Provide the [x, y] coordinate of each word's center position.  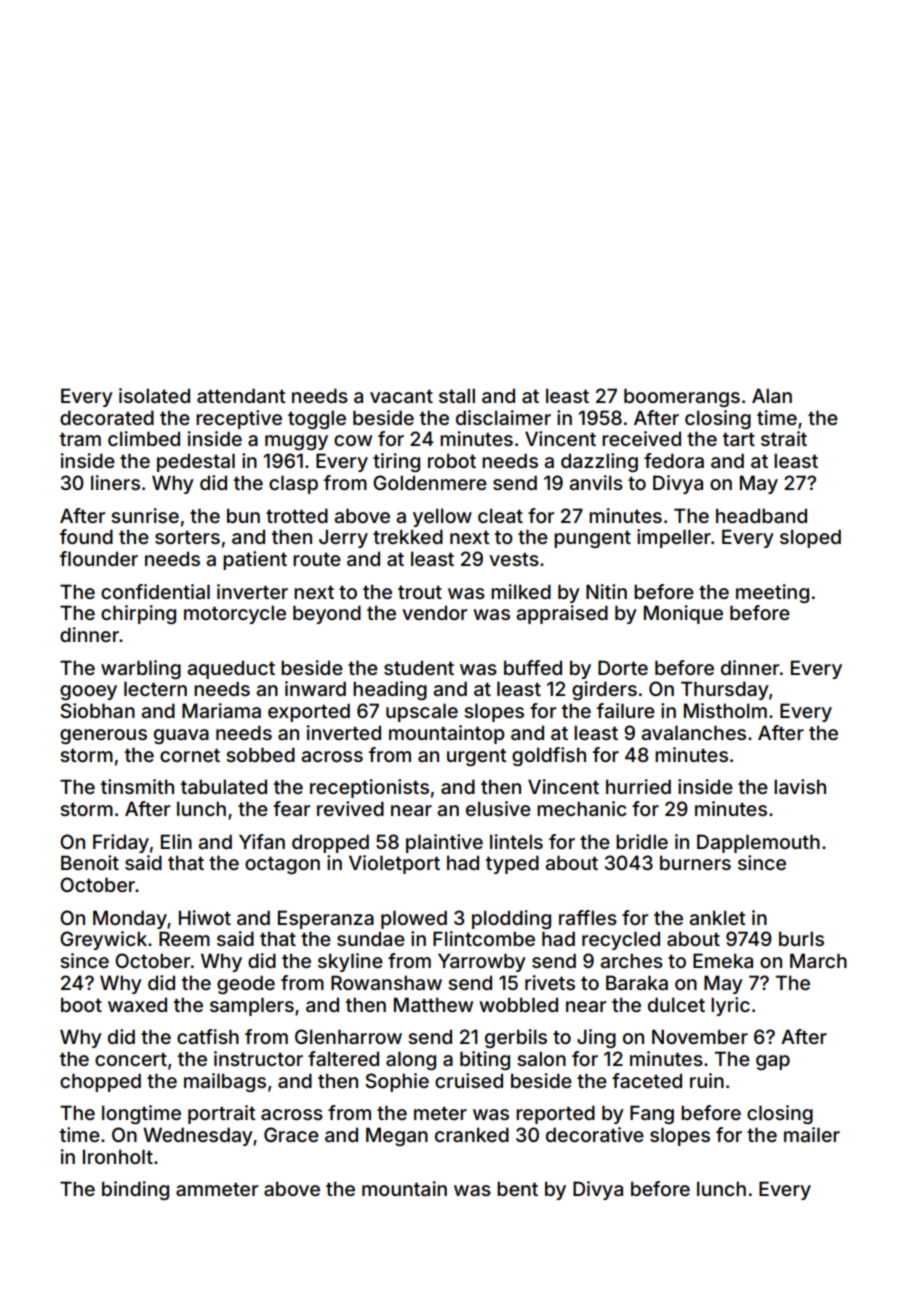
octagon [282, 865]
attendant [241, 395]
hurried [638, 786]
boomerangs [682, 397]
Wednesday [198, 1136]
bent [517, 1188]
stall [457, 395]
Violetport [394, 864]
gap [773, 1062]
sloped [810, 538]
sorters [187, 537]
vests [514, 559]
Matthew [433, 1004]
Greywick [103, 940]
